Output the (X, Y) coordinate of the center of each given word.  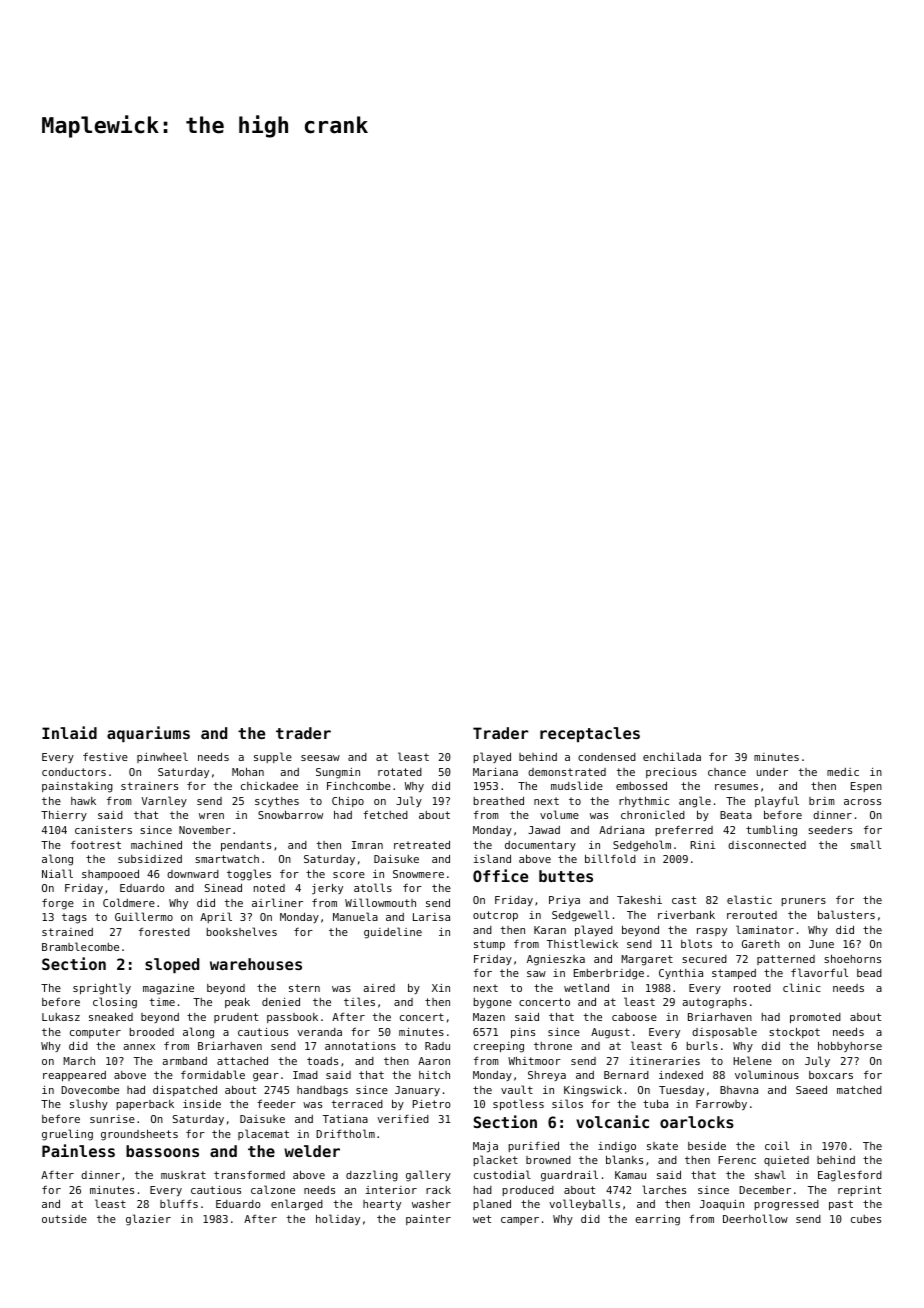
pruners (803, 902)
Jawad (544, 830)
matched (859, 1090)
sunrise (112, 1119)
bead (869, 973)
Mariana (495, 772)
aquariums (148, 734)
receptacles (590, 734)
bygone (493, 1003)
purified (533, 1146)
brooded (152, 1032)
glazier (148, 1220)
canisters (103, 830)
